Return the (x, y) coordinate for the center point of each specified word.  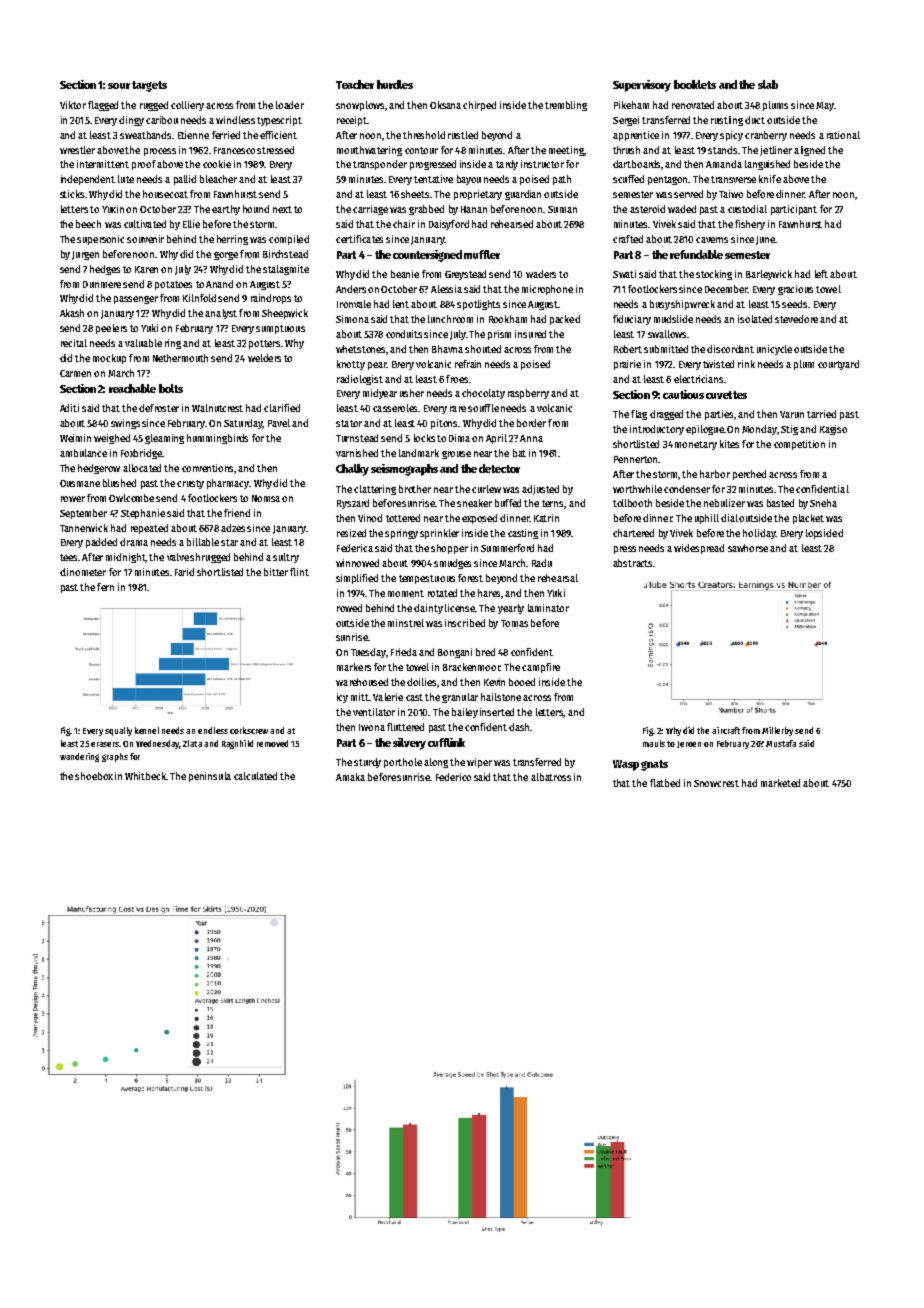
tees (68, 557)
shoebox (94, 776)
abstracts (633, 563)
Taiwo (731, 194)
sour (119, 86)
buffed (508, 503)
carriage (370, 210)
